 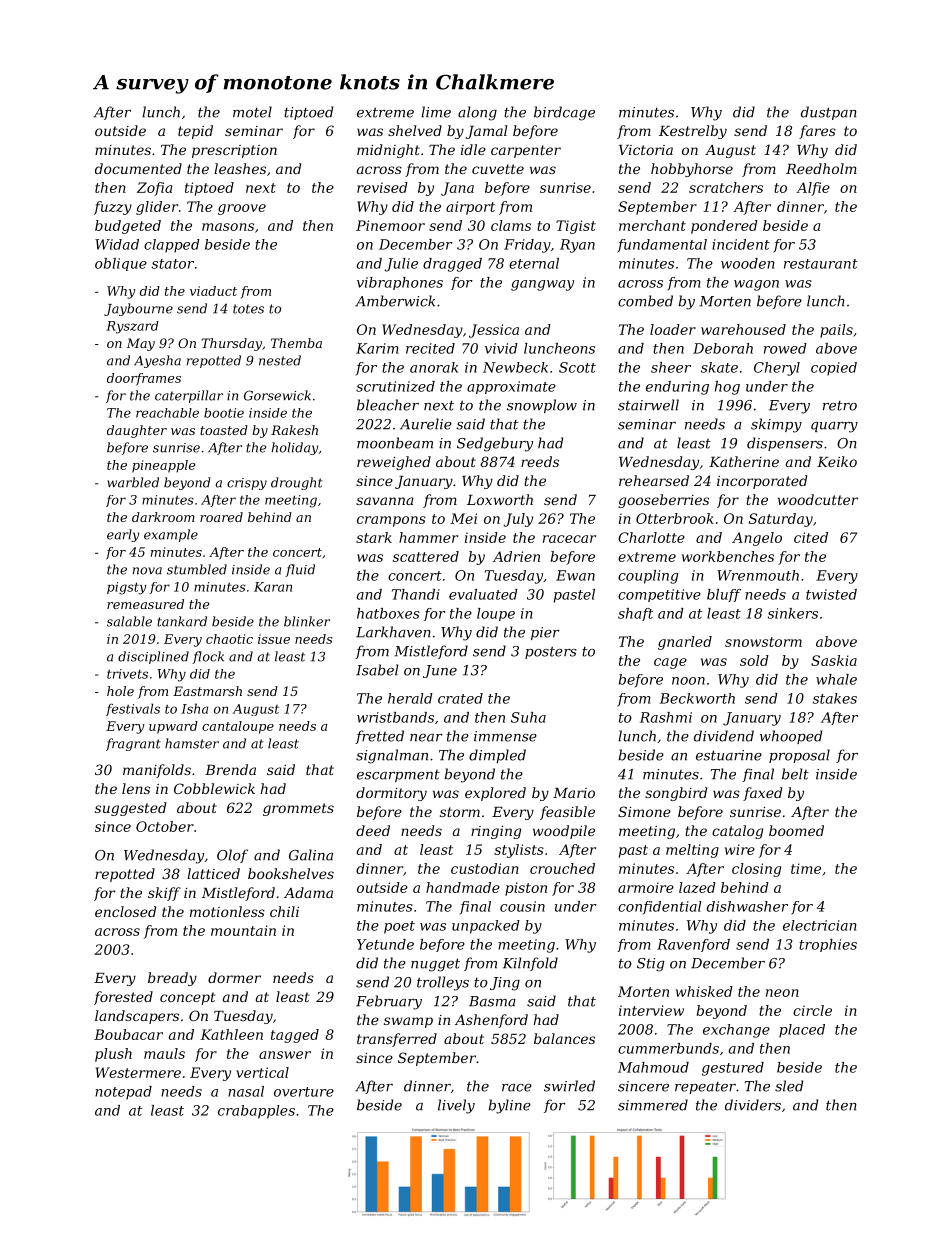 I want to click on pineapple, so click(x=163, y=466).
